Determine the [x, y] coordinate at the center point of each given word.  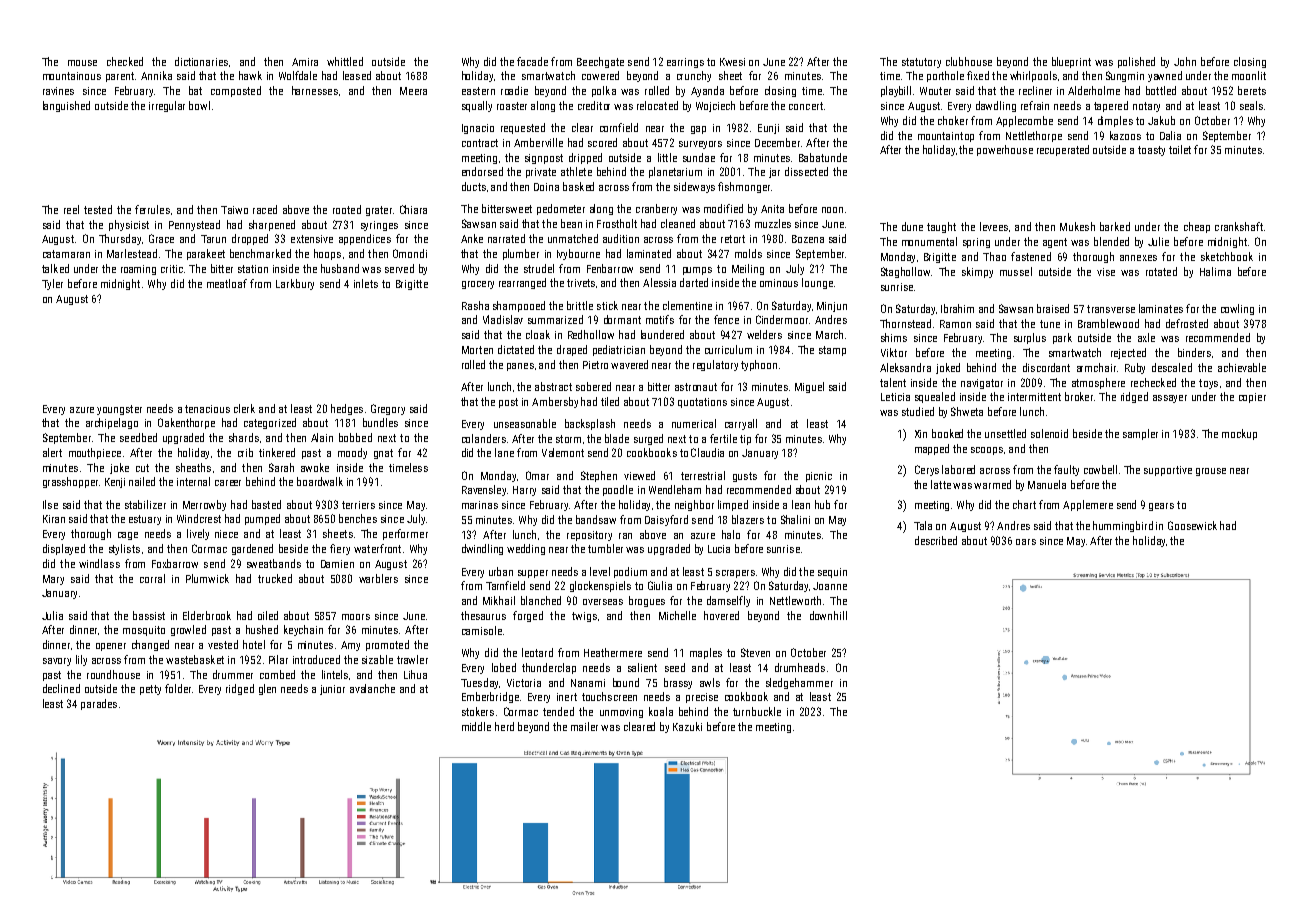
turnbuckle [757, 711]
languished [66, 106]
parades [99, 704]
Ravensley [484, 490]
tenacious [207, 409]
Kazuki [687, 726]
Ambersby [555, 402]
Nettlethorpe [1034, 136]
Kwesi [732, 62]
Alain [322, 437]
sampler [1140, 434]
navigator [982, 384]
